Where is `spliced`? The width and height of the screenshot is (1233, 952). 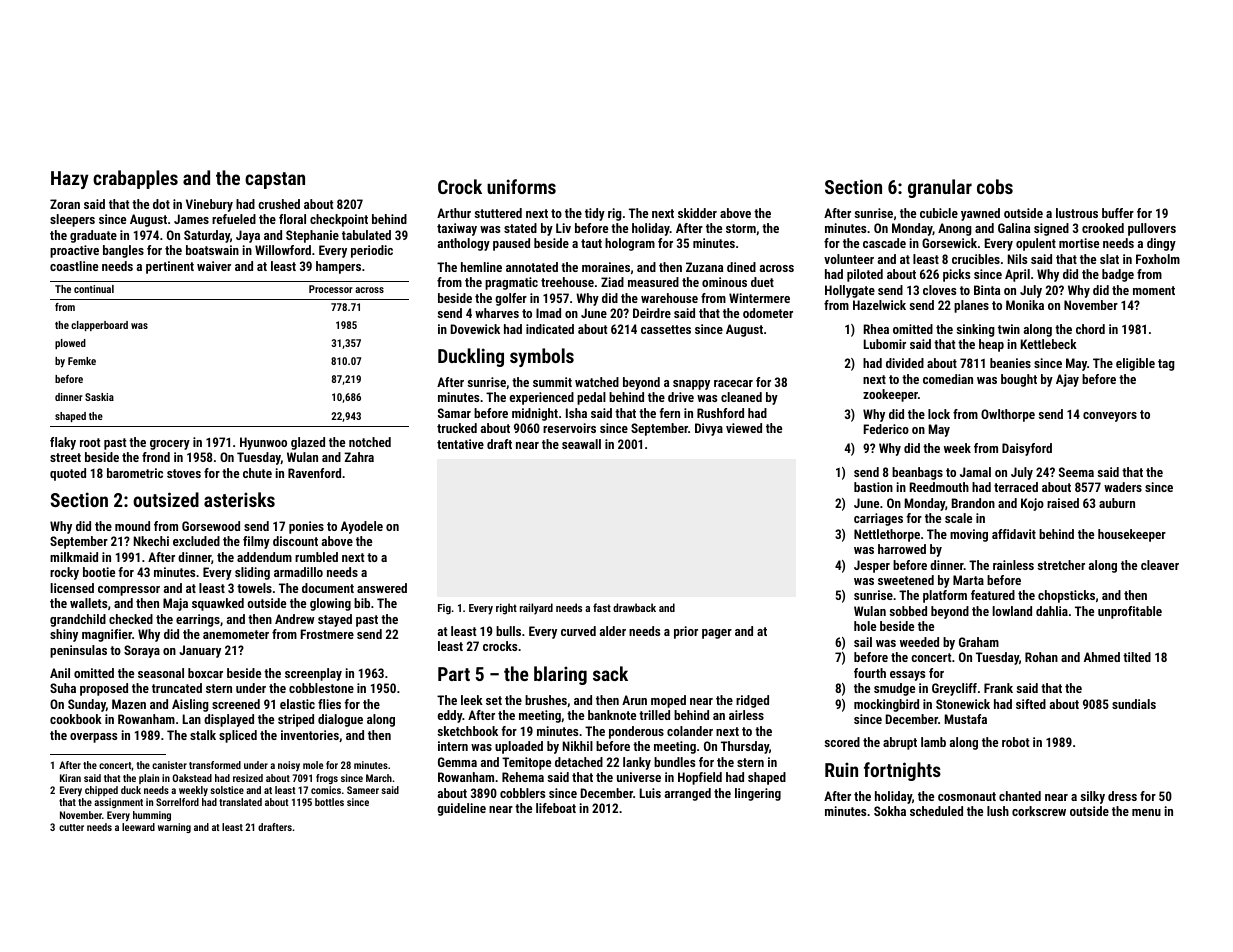
spliced is located at coordinates (238, 736).
